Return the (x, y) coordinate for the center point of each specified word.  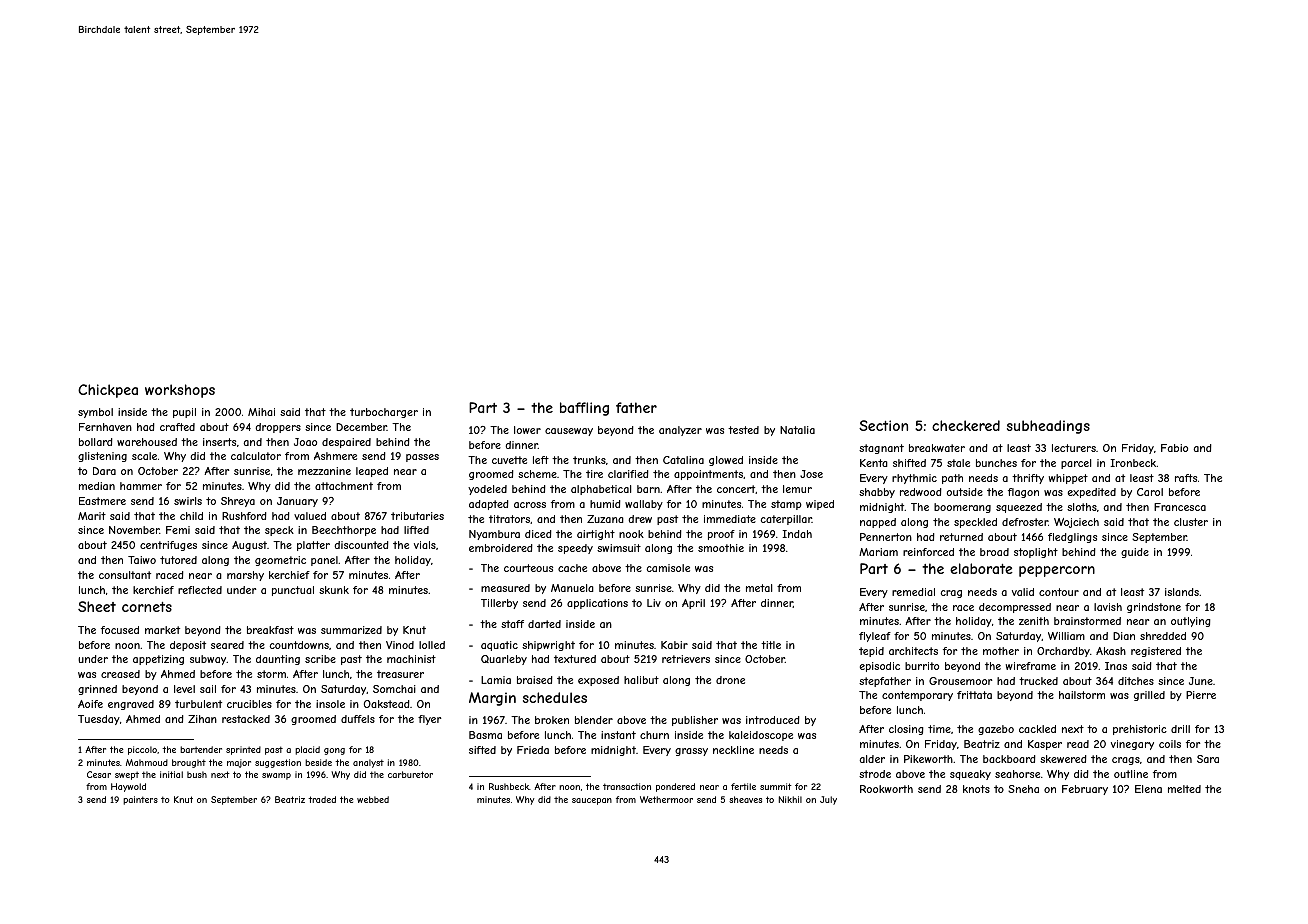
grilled (1149, 696)
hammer (141, 486)
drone (730, 680)
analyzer (680, 431)
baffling (584, 409)
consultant (125, 575)
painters (140, 800)
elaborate (981, 568)
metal (759, 588)
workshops (180, 391)
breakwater (937, 448)
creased (120, 674)
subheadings (1048, 427)
